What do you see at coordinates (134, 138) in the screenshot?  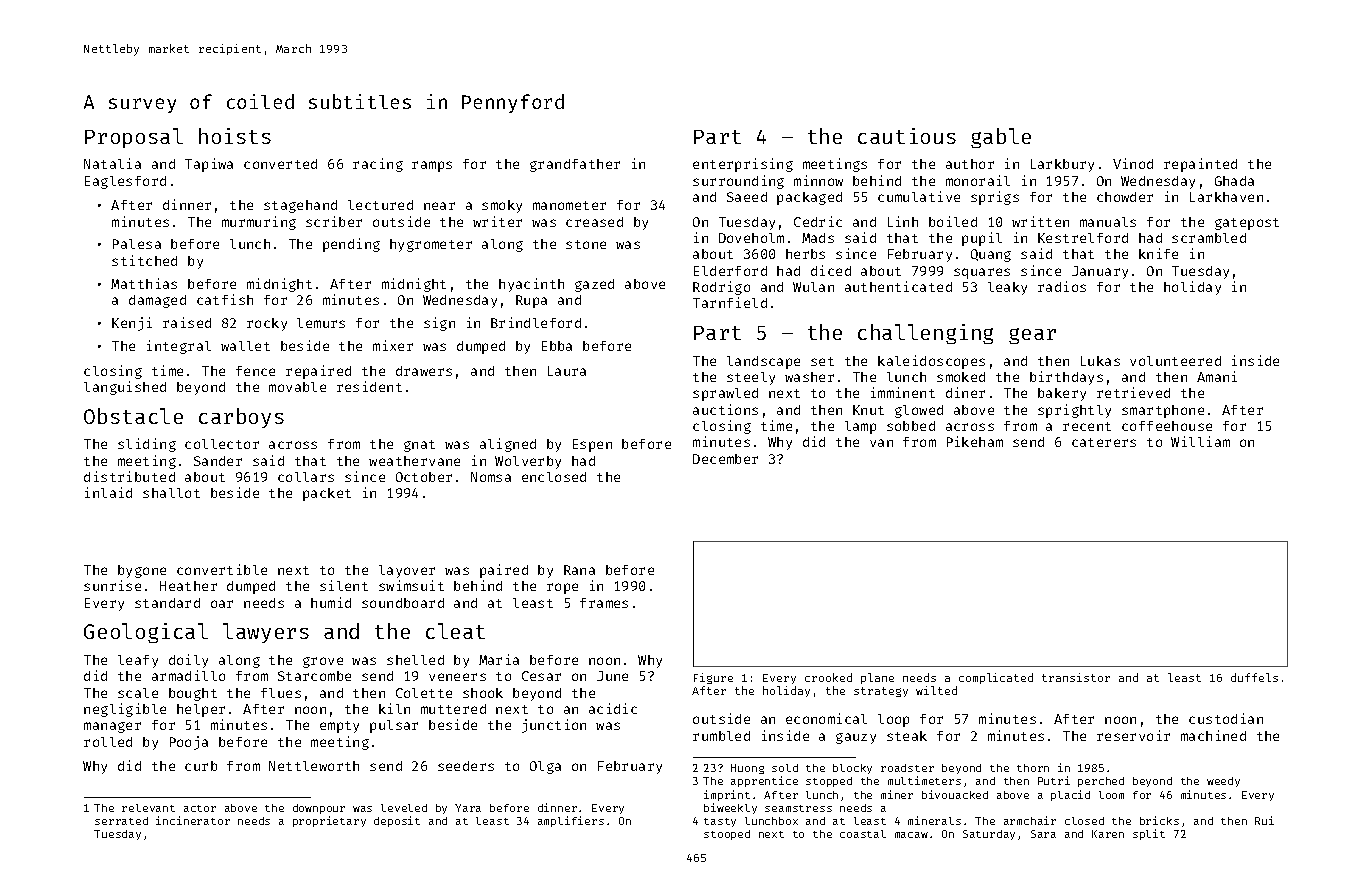 I see `Proposal` at bounding box center [134, 138].
